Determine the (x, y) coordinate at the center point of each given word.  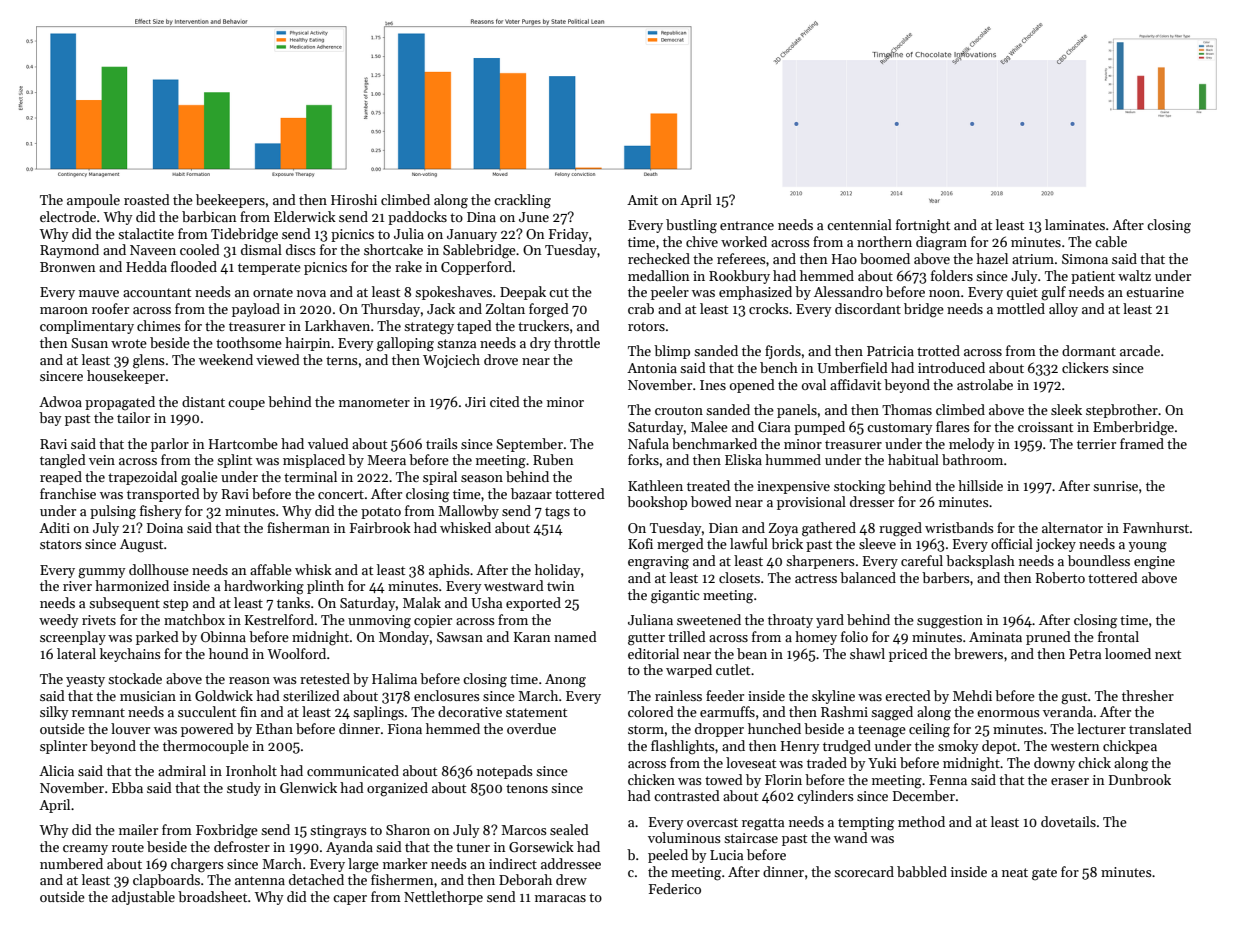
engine (1154, 563)
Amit (642, 200)
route (128, 847)
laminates (1075, 224)
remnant (98, 712)
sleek (1066, 409)
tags (557, 513)
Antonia (652, 368)
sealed (569, 829)
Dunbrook (1140, 779)
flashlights (683, 747)
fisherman (298, 527)
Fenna (948, 780)
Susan (89, 343)
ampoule (93, 201)
